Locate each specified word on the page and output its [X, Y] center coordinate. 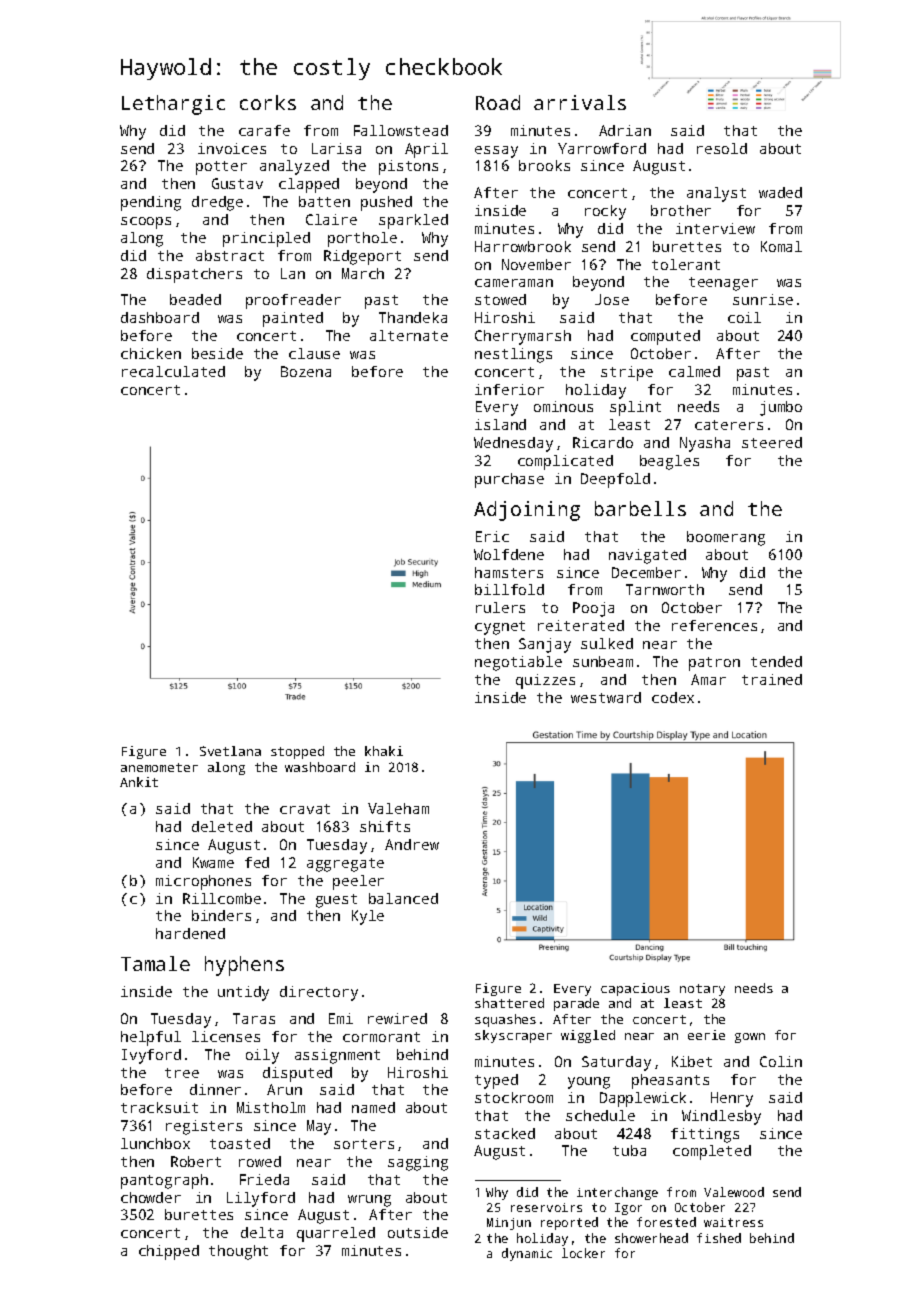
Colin [781, 1061]
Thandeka [413, 317]
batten [324, 201]
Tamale [155, 963]
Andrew [412, 844]
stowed [500, 299]
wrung [369, 1201]
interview [715, 228]
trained [772, 679]
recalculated [173, 371]
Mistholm [271, 1107]
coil [744, 317]
